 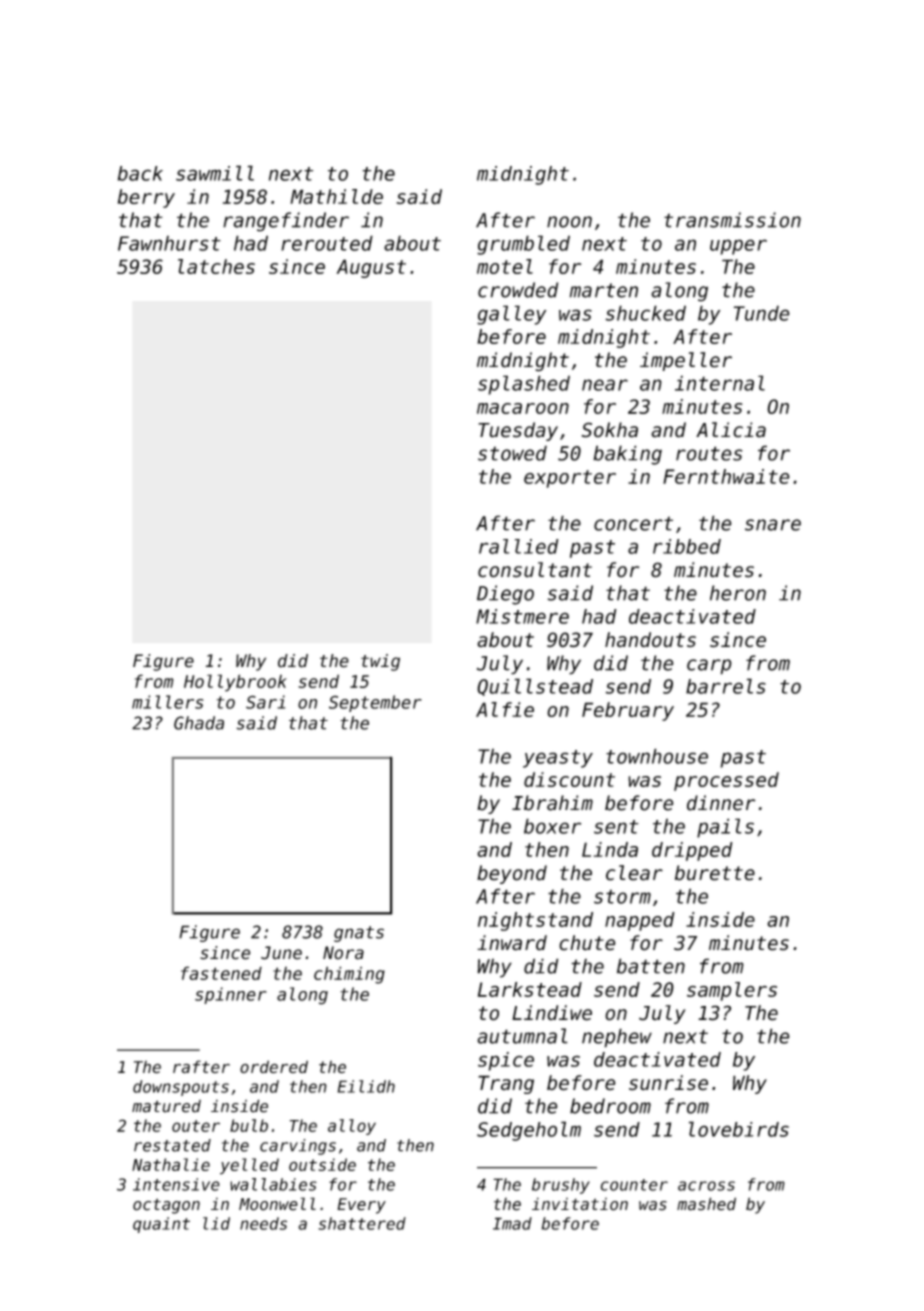 What do you see at coordinates (366, 1086) in the image?
I see `Eilidh` at bounding box center [366, 1086].
